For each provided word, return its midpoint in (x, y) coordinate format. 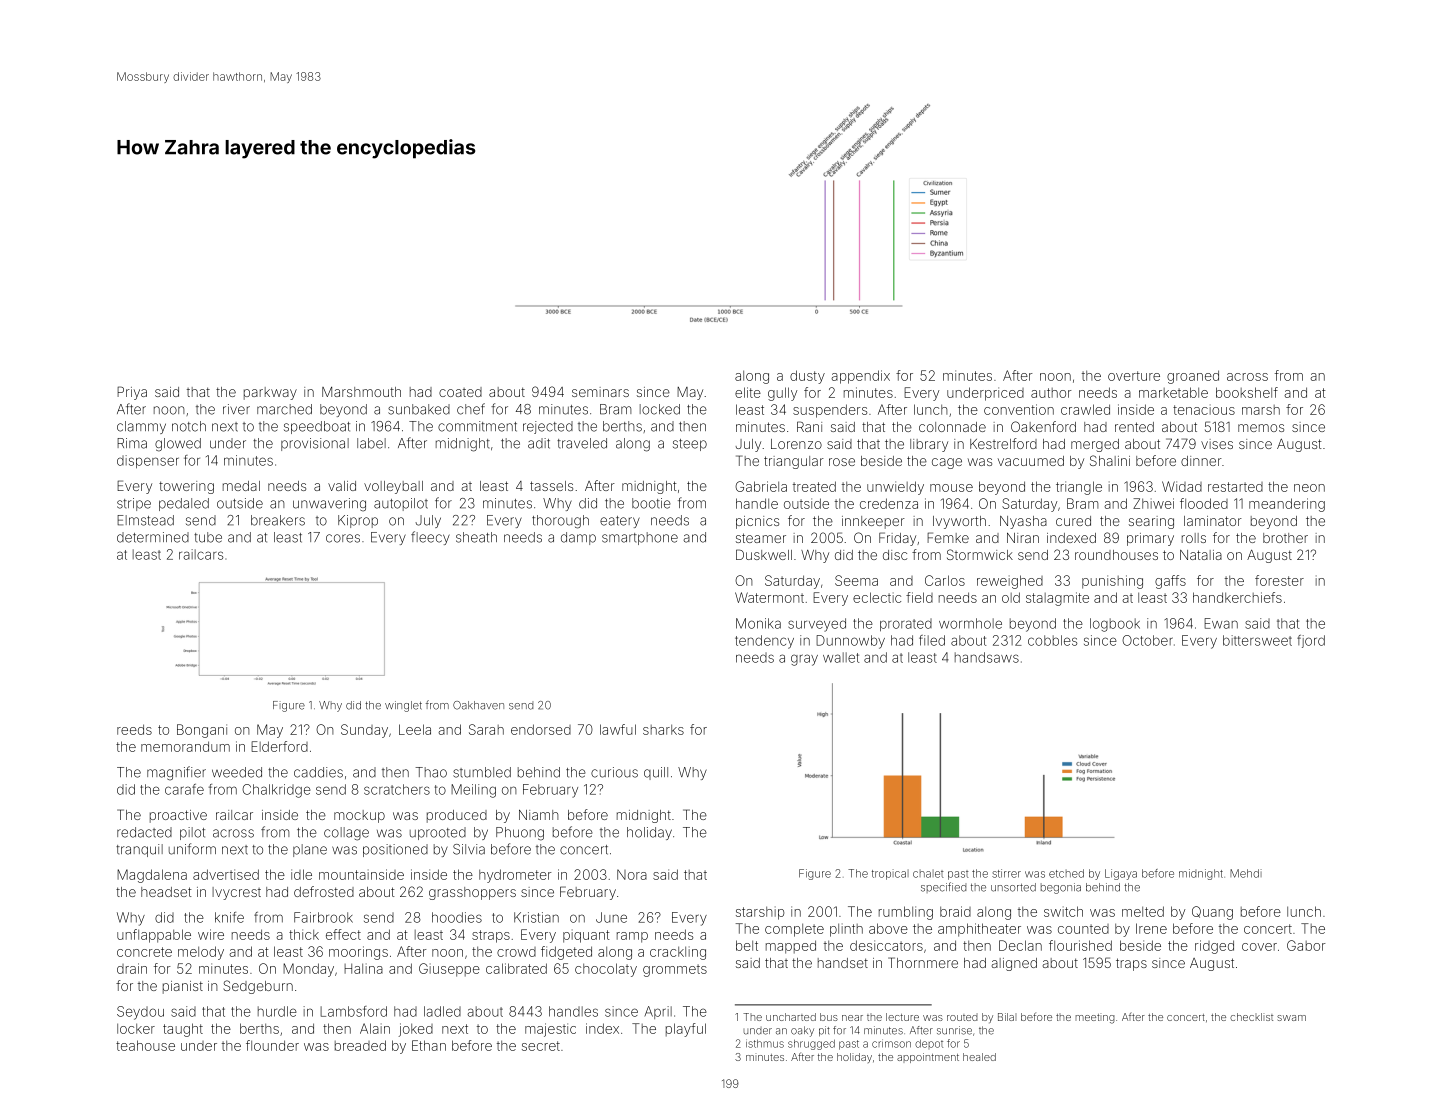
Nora (632, 874)
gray (804, 660)
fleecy (430, 538)
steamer (761, 538)
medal (241, 486)
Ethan (429, 1045)
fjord (1311, 641)
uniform (192, 849)
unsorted (1013, 887)
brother (1285, 538)
